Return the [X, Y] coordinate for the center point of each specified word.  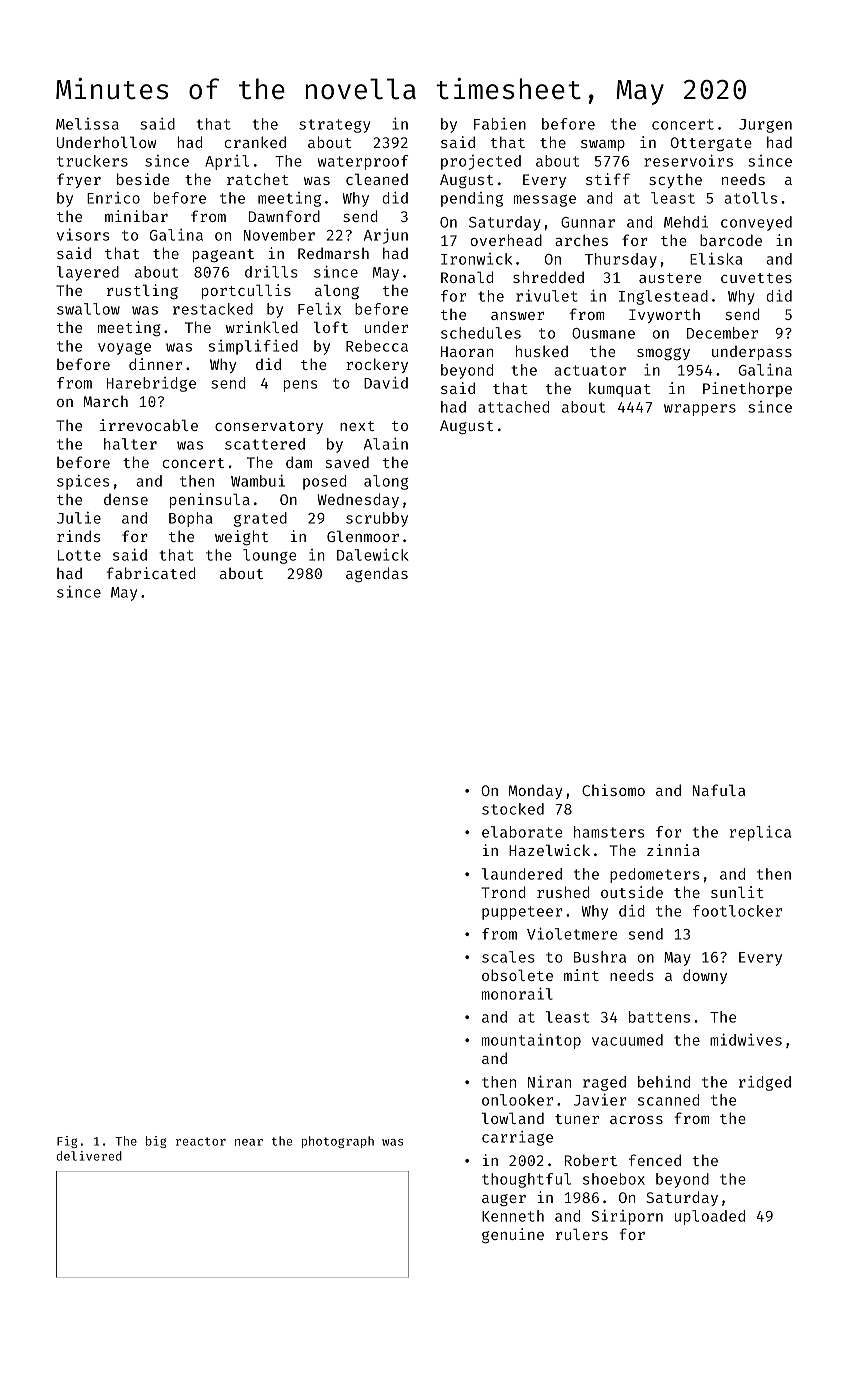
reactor [201, 1141]
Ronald [467, 277]
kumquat [620, 389]
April [227, 162]
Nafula [719, 790]
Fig [67, 1142]
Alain [386, 444]
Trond [504, 892]
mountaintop [531, 1041]
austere [670, 278]
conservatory [269, 427]
